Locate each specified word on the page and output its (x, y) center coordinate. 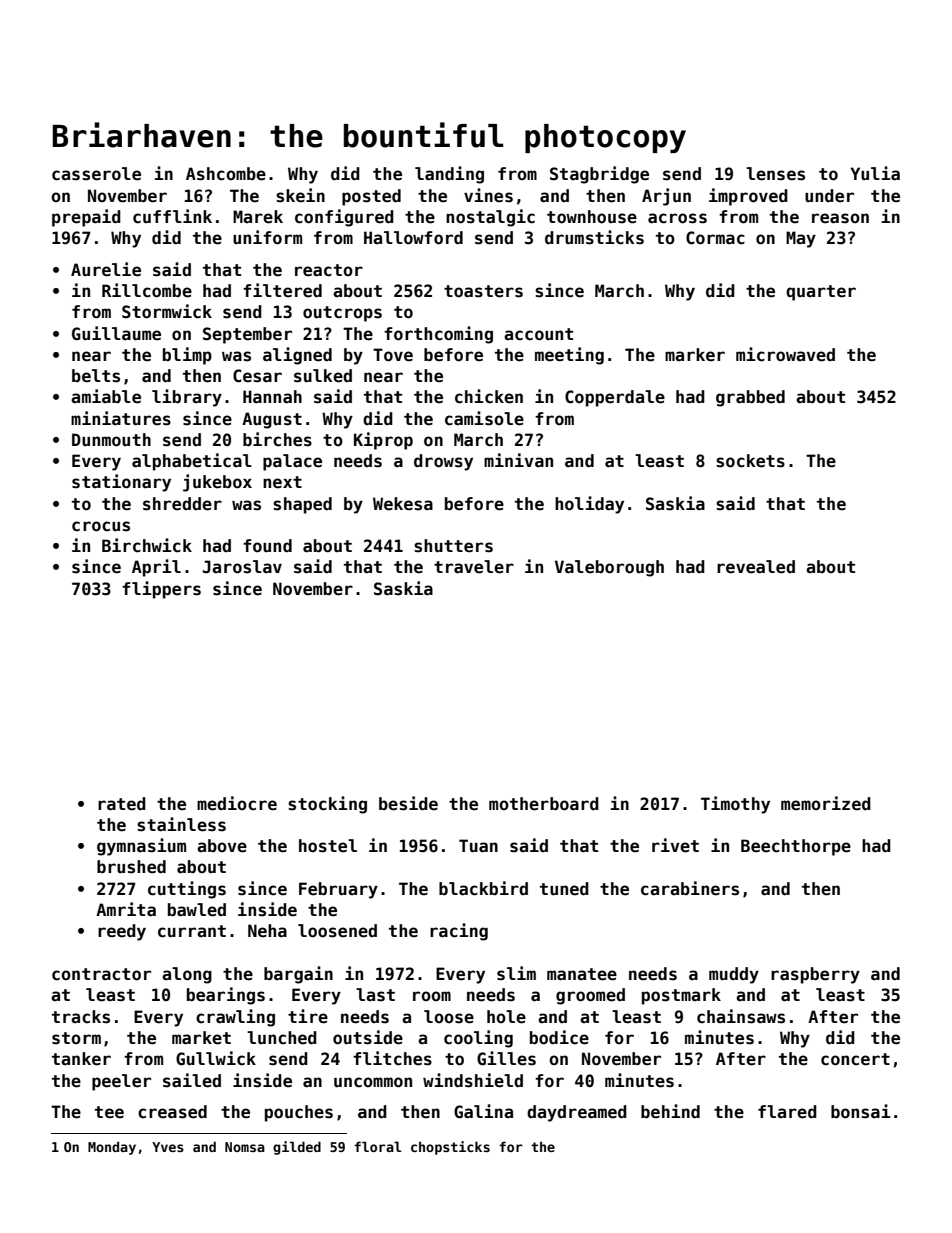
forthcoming (438, 335)
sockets (750, 461)
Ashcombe (226, 174)
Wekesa (403, 504)
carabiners (690, 888)
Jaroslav (242, 567)
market (201, 1038)
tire (308, 1016)
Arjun (666, 197)
